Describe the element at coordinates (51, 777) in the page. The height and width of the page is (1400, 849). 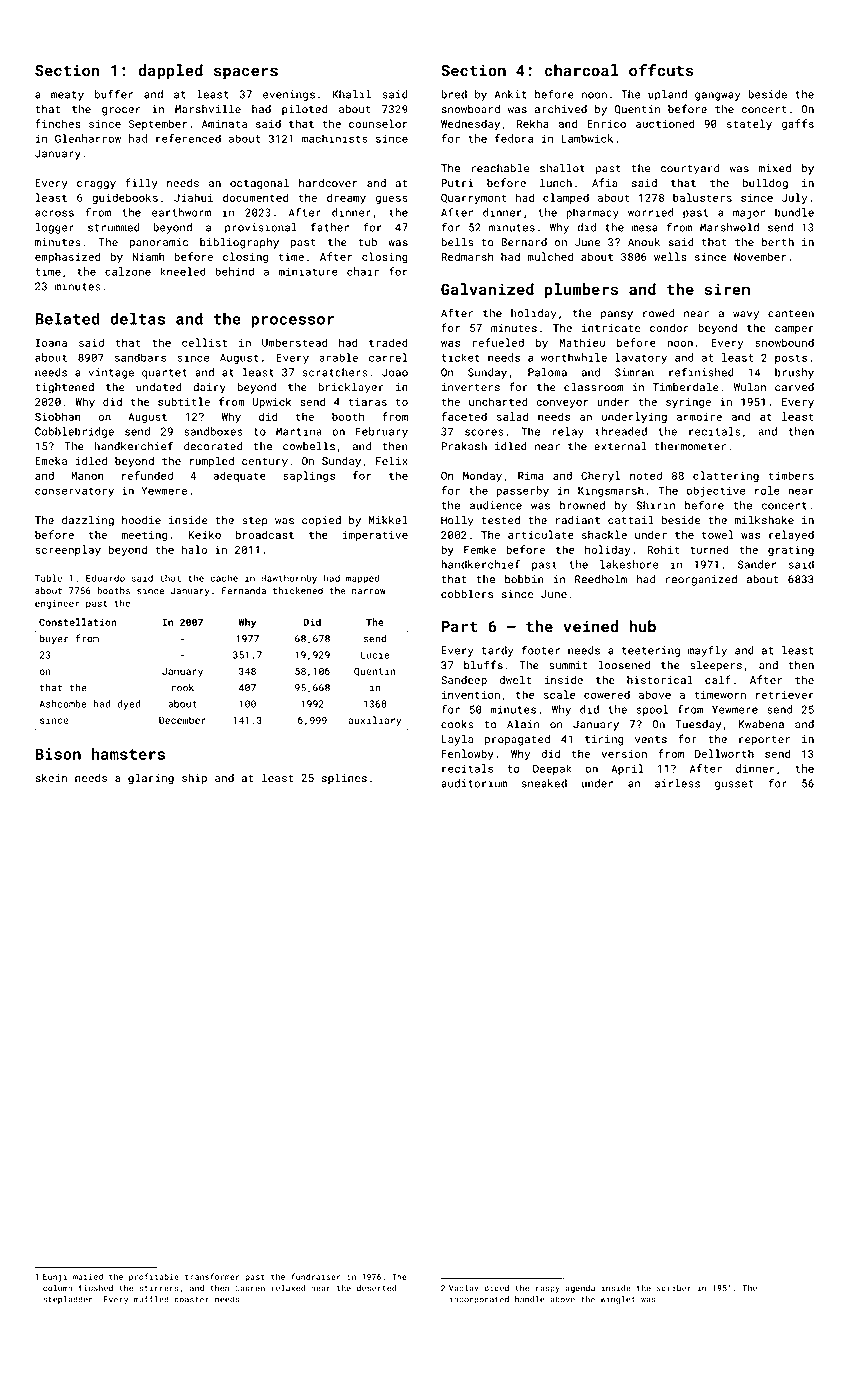
I see `skein` at that location.
